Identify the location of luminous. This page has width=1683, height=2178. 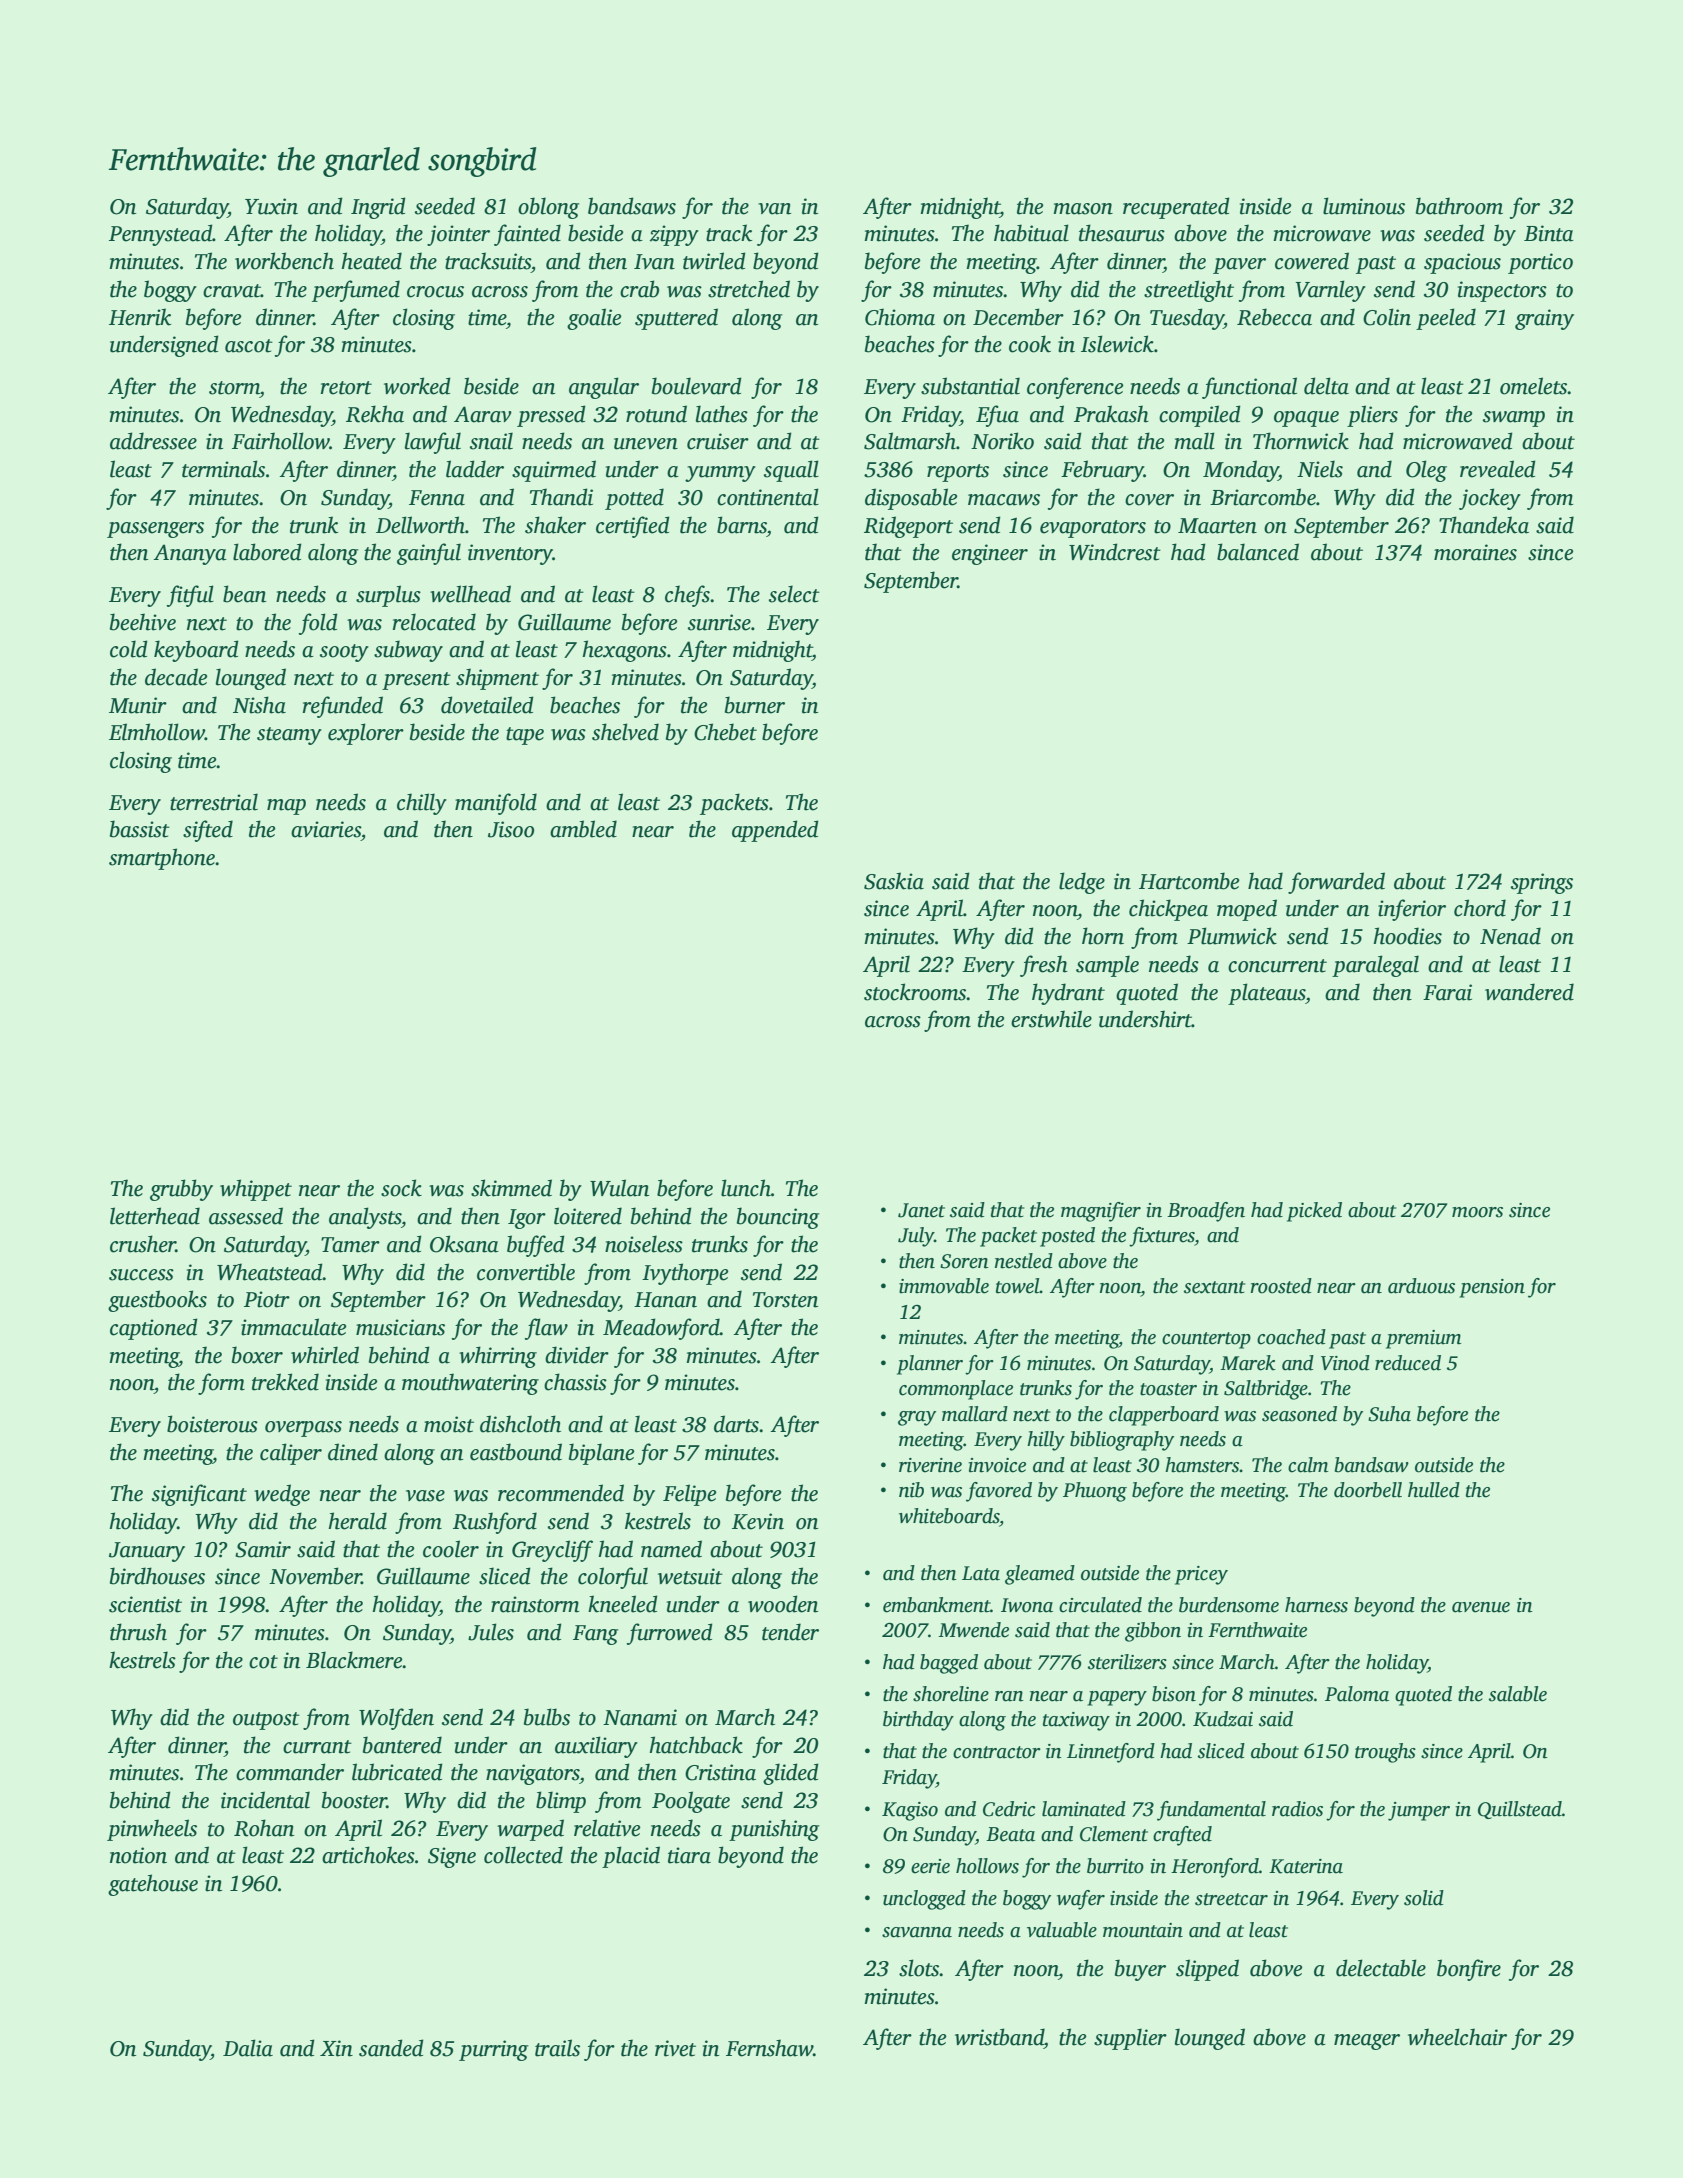
(1364, 206).
